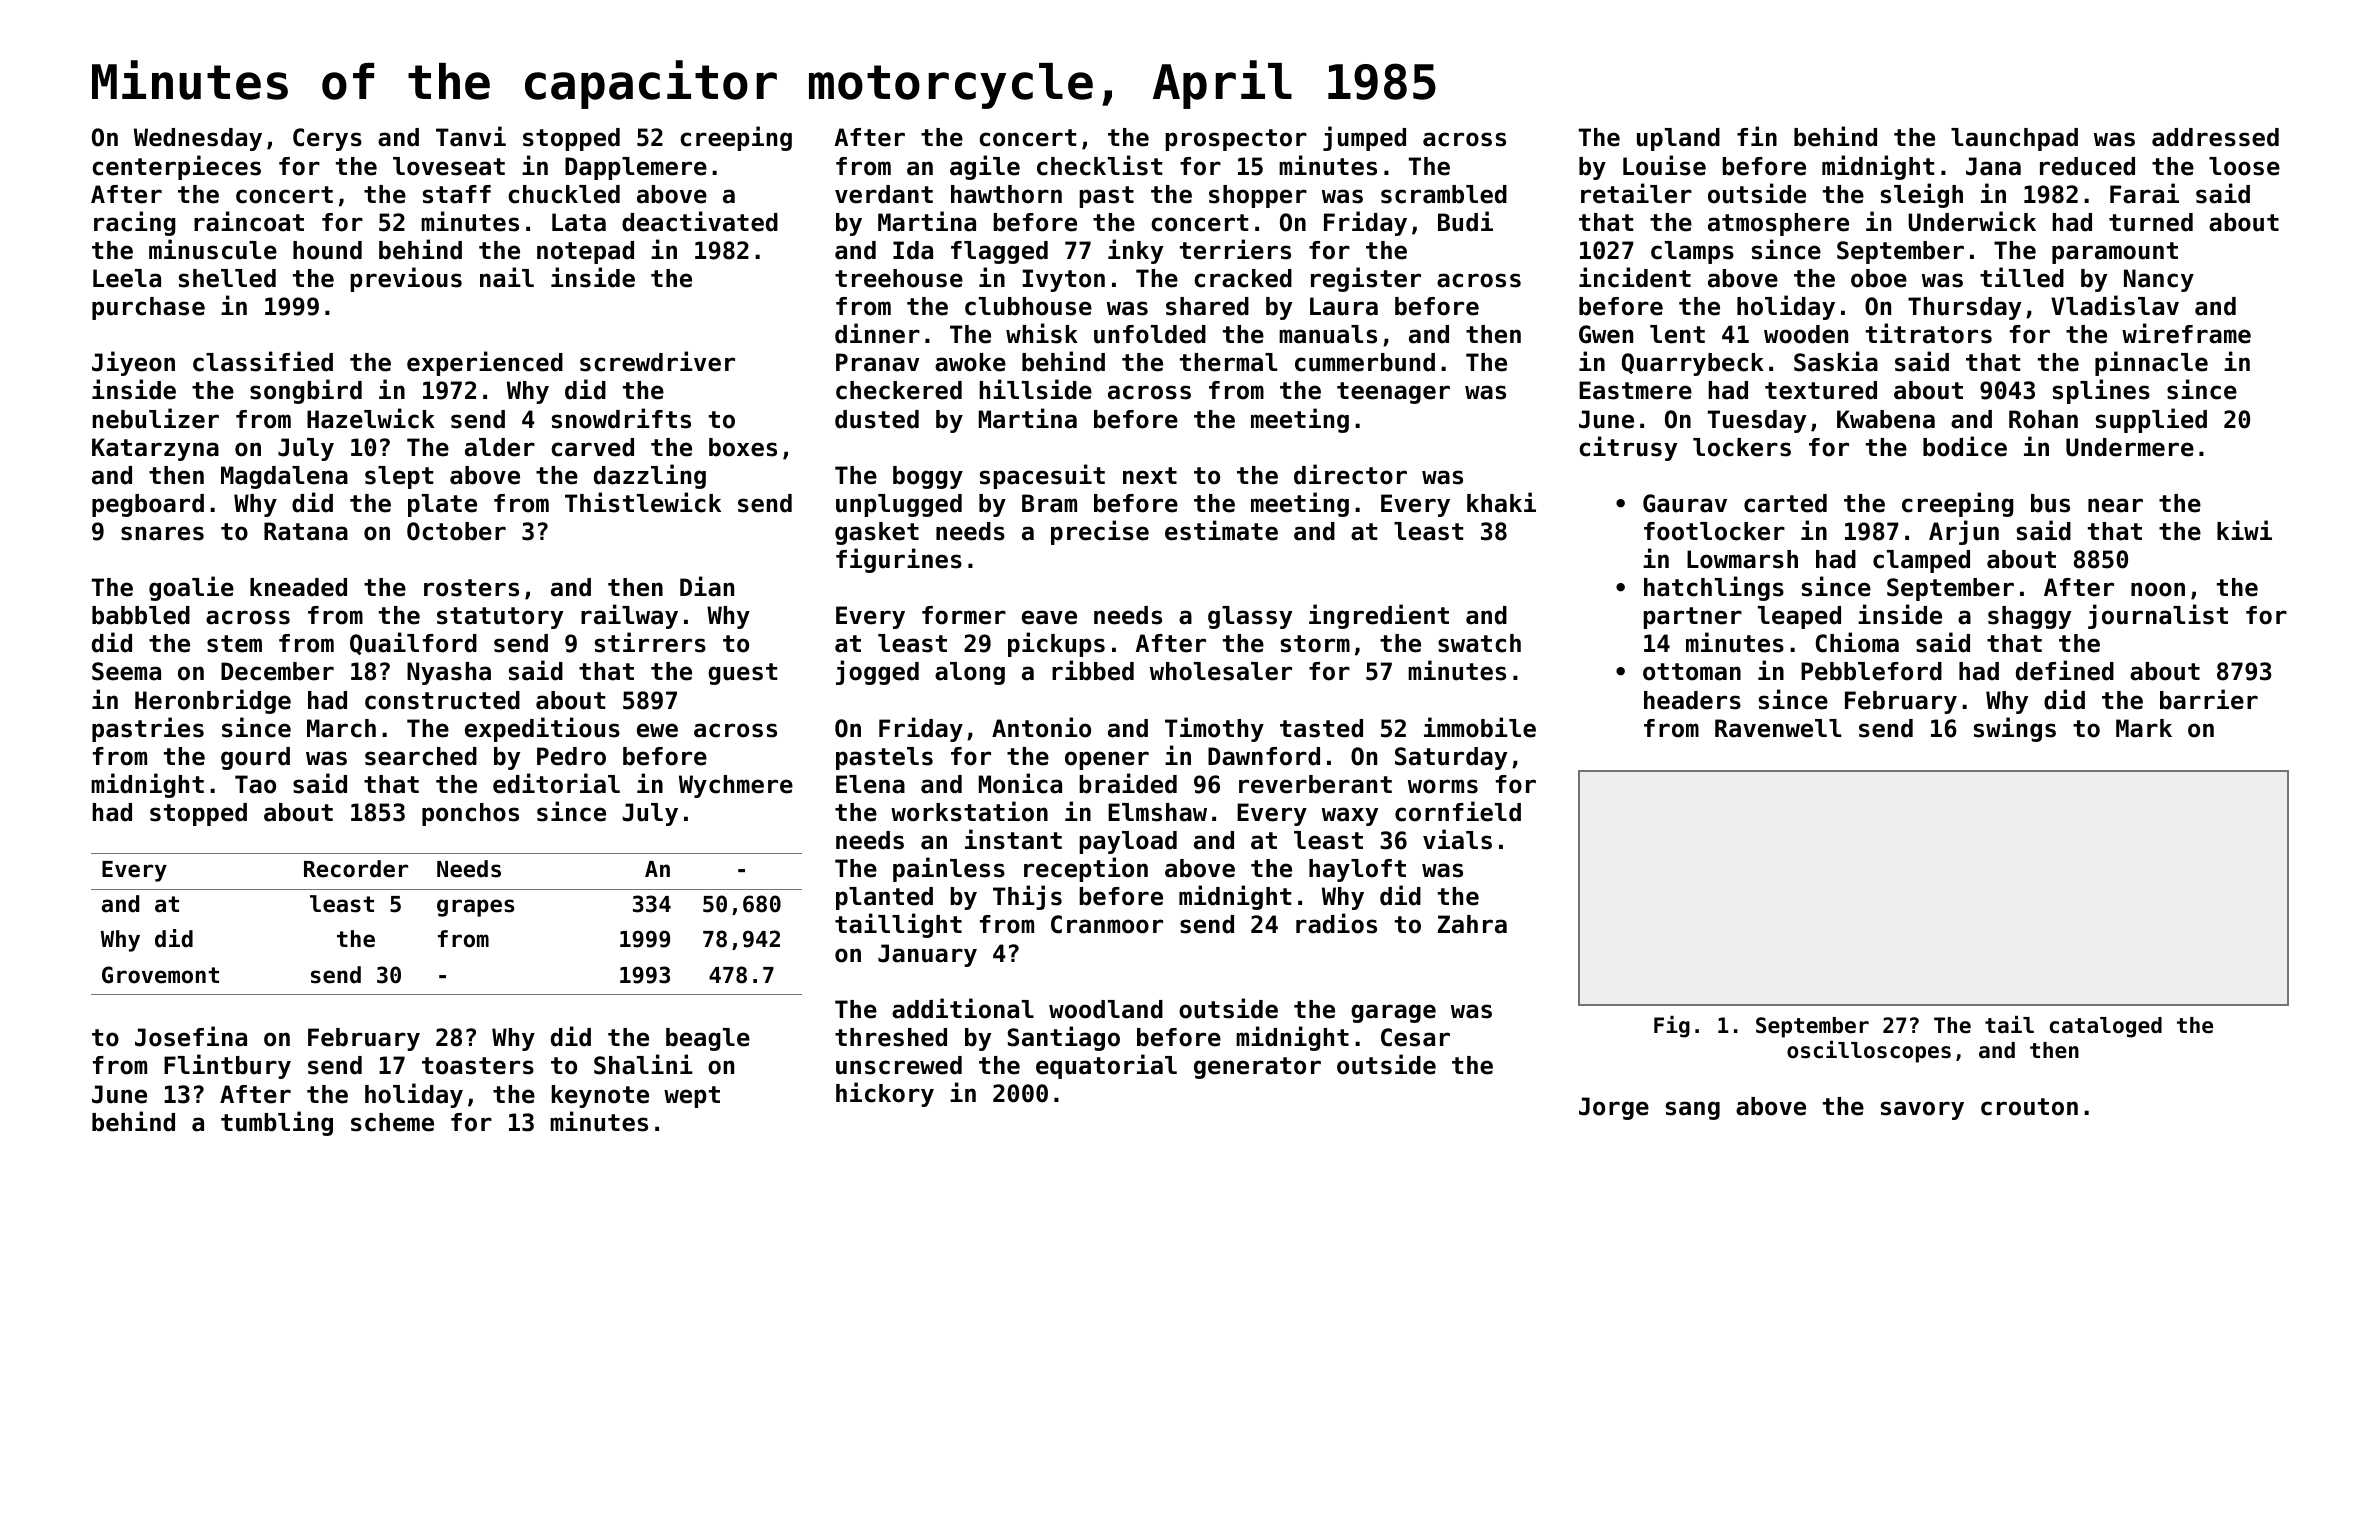 The image size is (2380, 1540). Describe the element at coordinates (1013, 839) in the screenshot. I see `instant` at that location.
